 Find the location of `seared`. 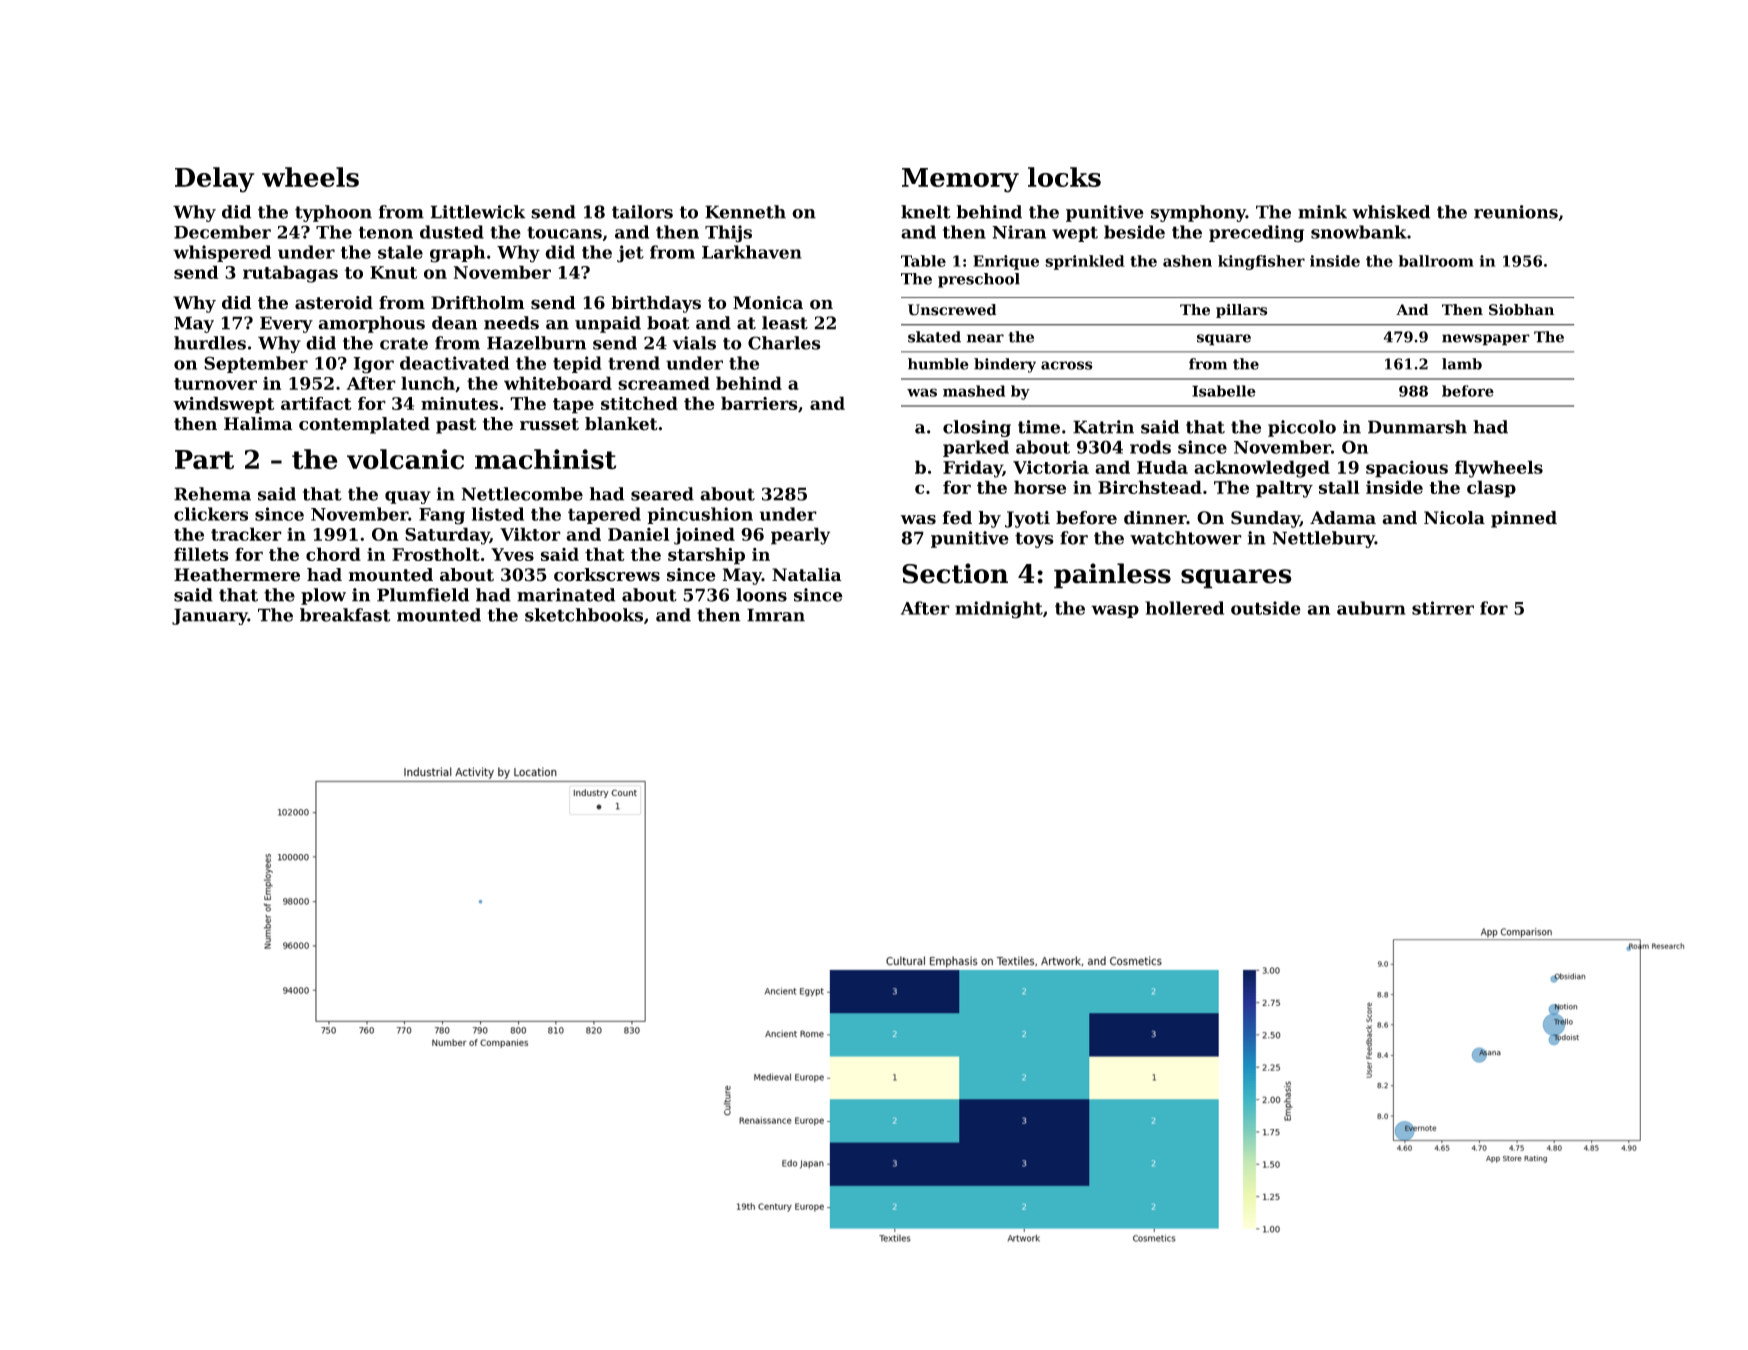

seared is located at coordinates (662, 494).
